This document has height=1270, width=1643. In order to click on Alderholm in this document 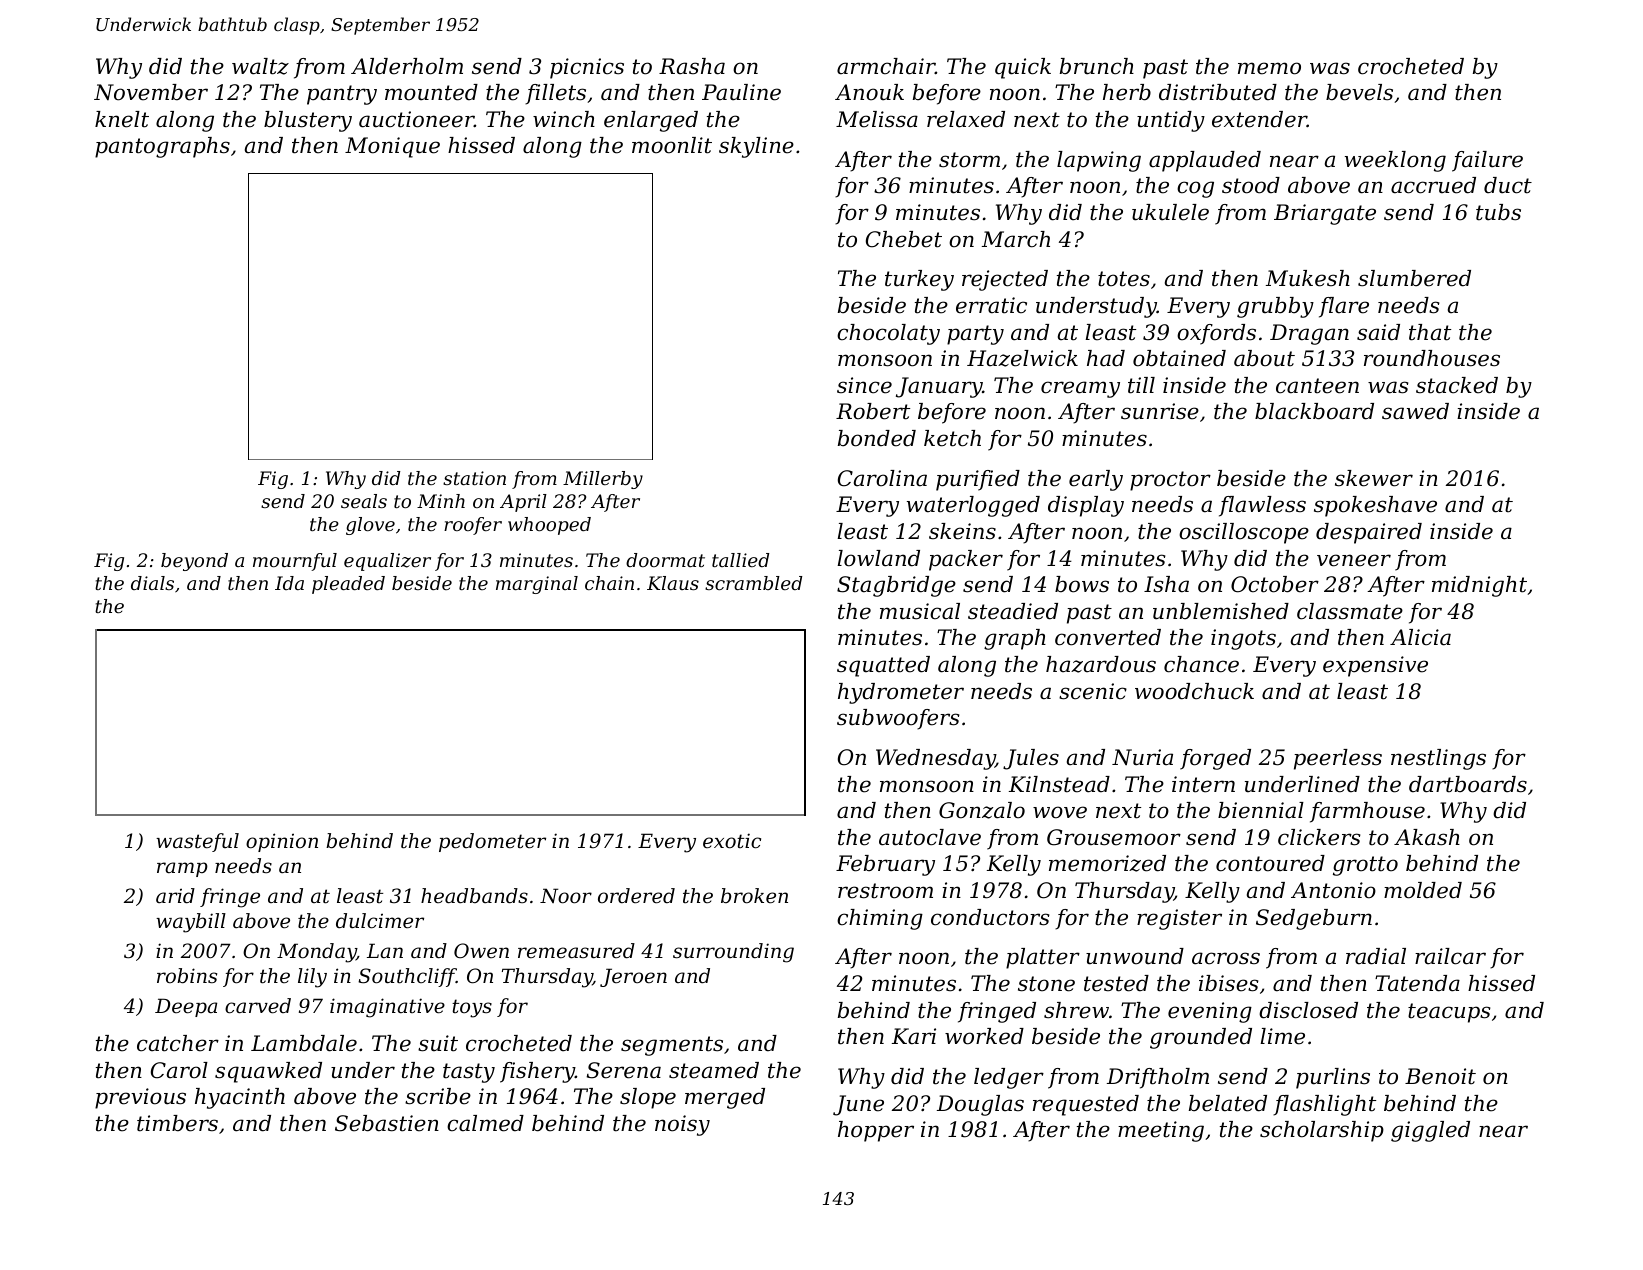, I will do `click(407, 66)`.
